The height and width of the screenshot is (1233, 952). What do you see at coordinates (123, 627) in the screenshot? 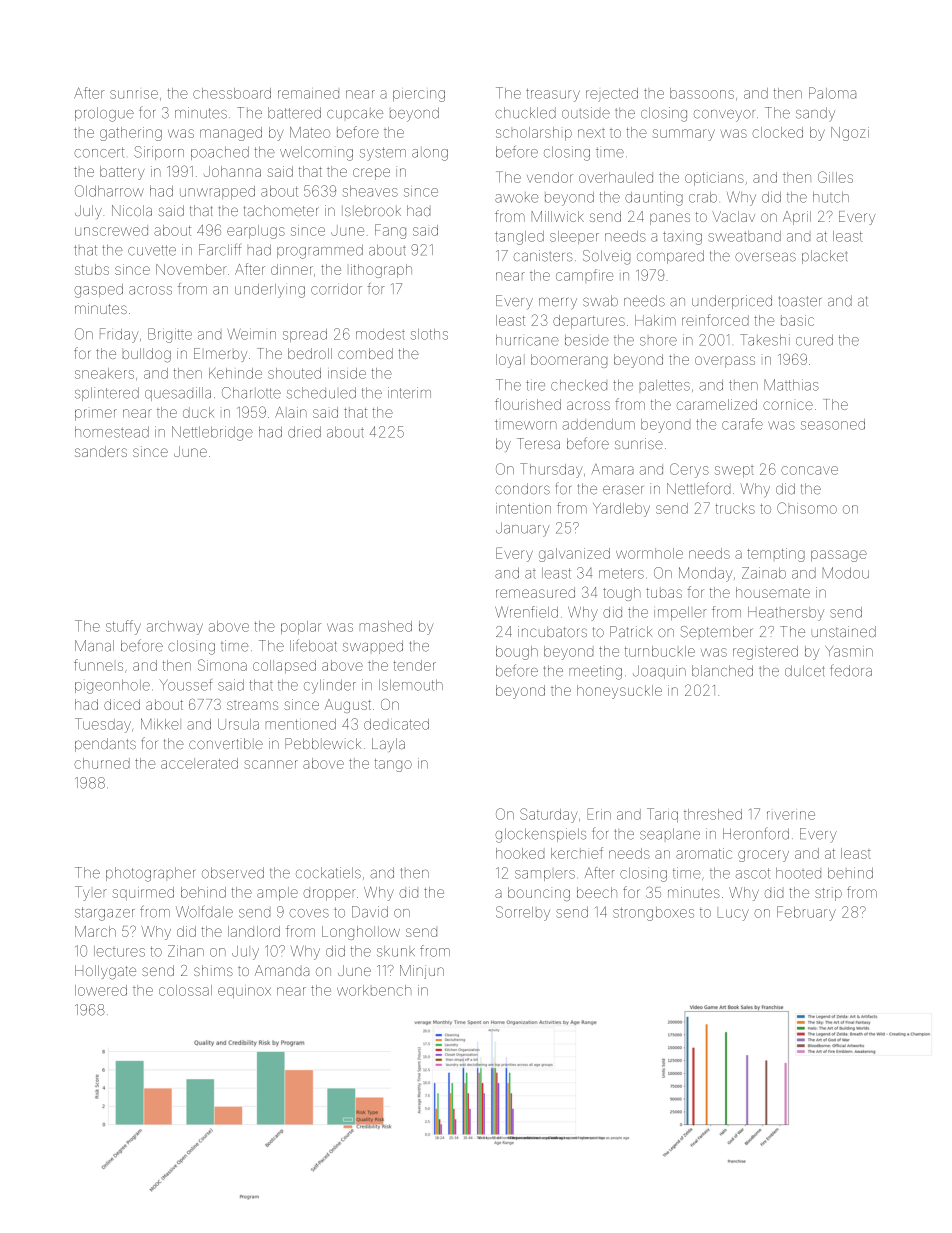
I see `stuffy` at bounding box center [123, 627].
